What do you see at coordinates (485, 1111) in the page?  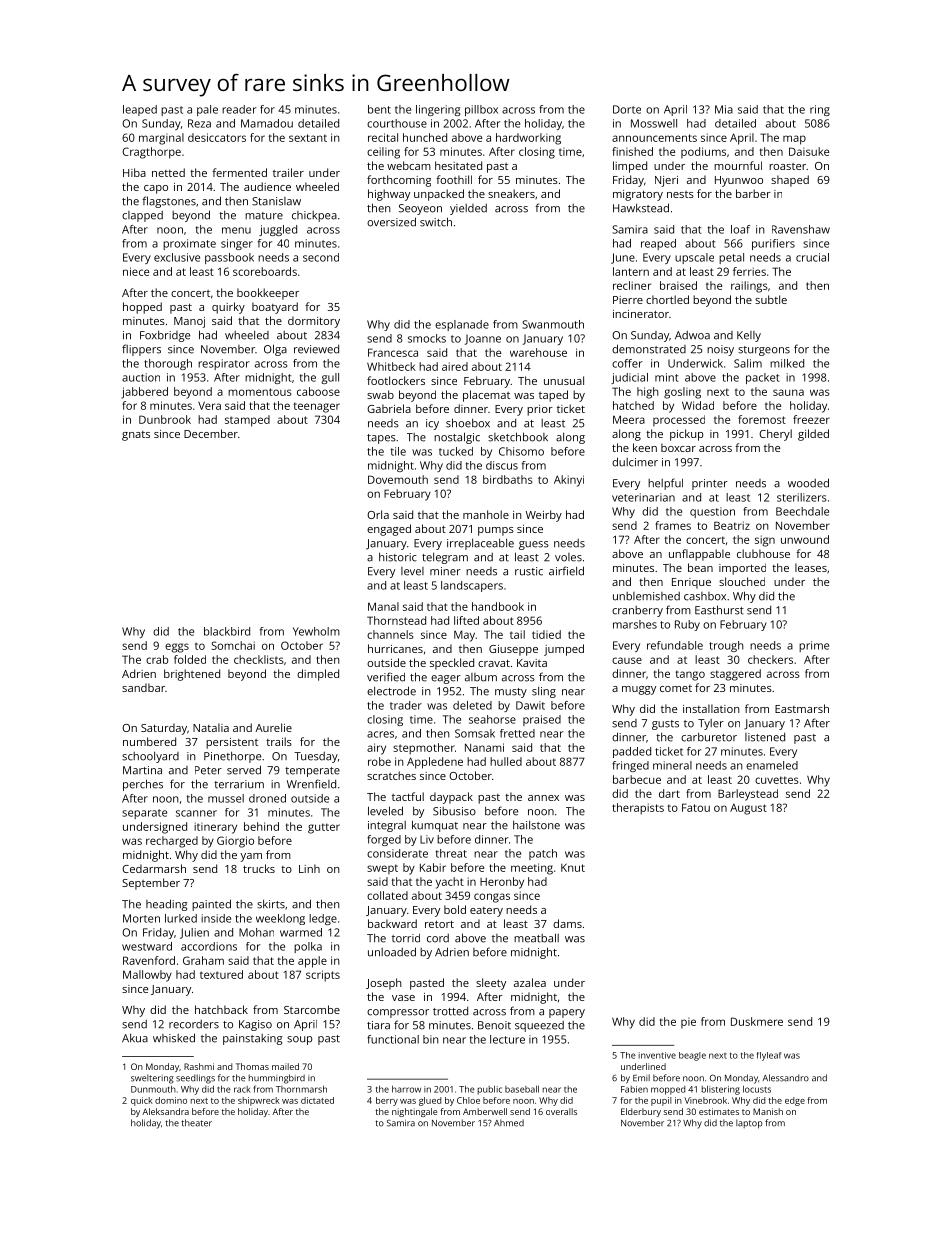 I see `Amberwell` at bounding box center [485, 1111].
